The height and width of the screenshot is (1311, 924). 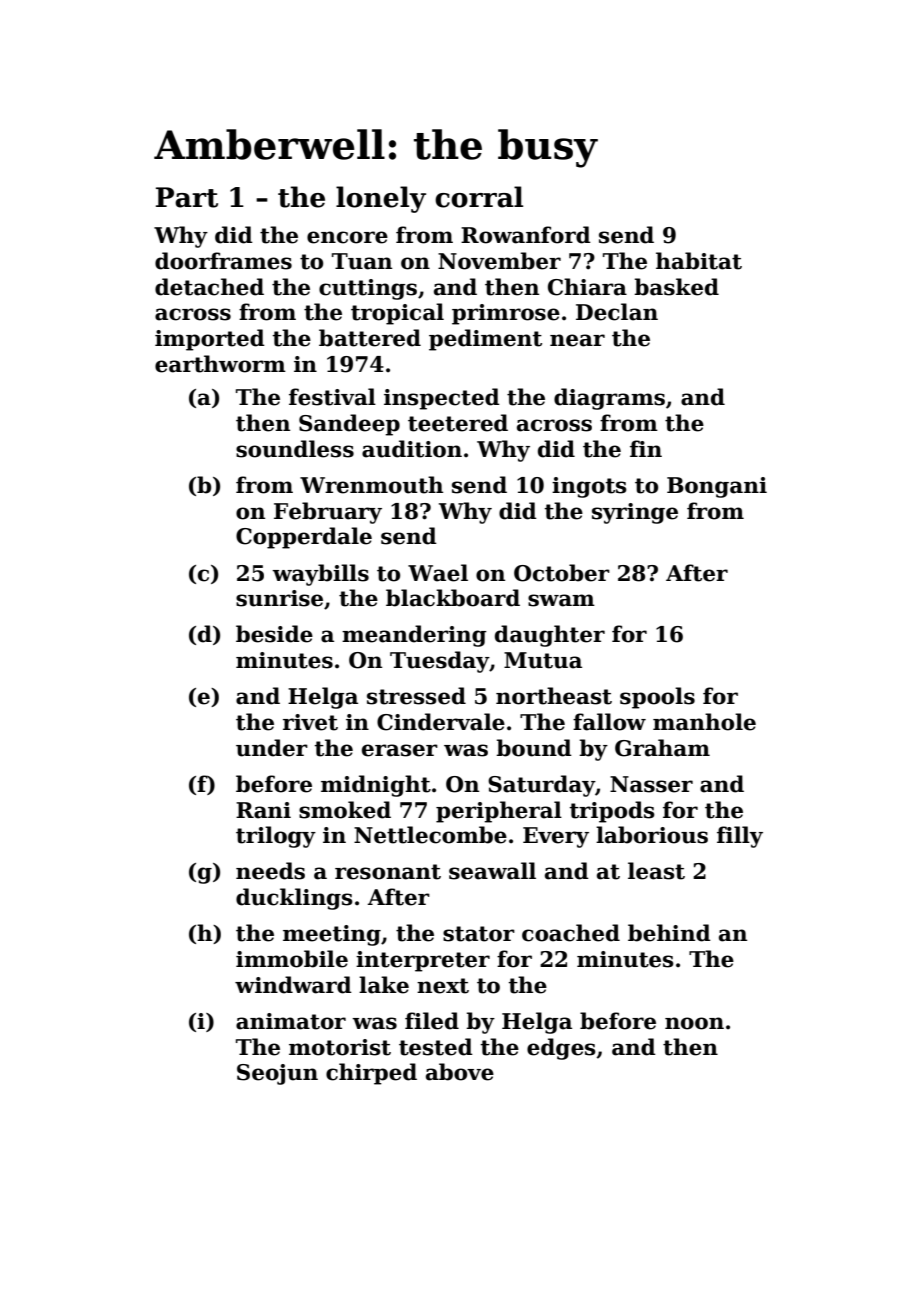 I want to click on detached, so click(x=209, y=287).
